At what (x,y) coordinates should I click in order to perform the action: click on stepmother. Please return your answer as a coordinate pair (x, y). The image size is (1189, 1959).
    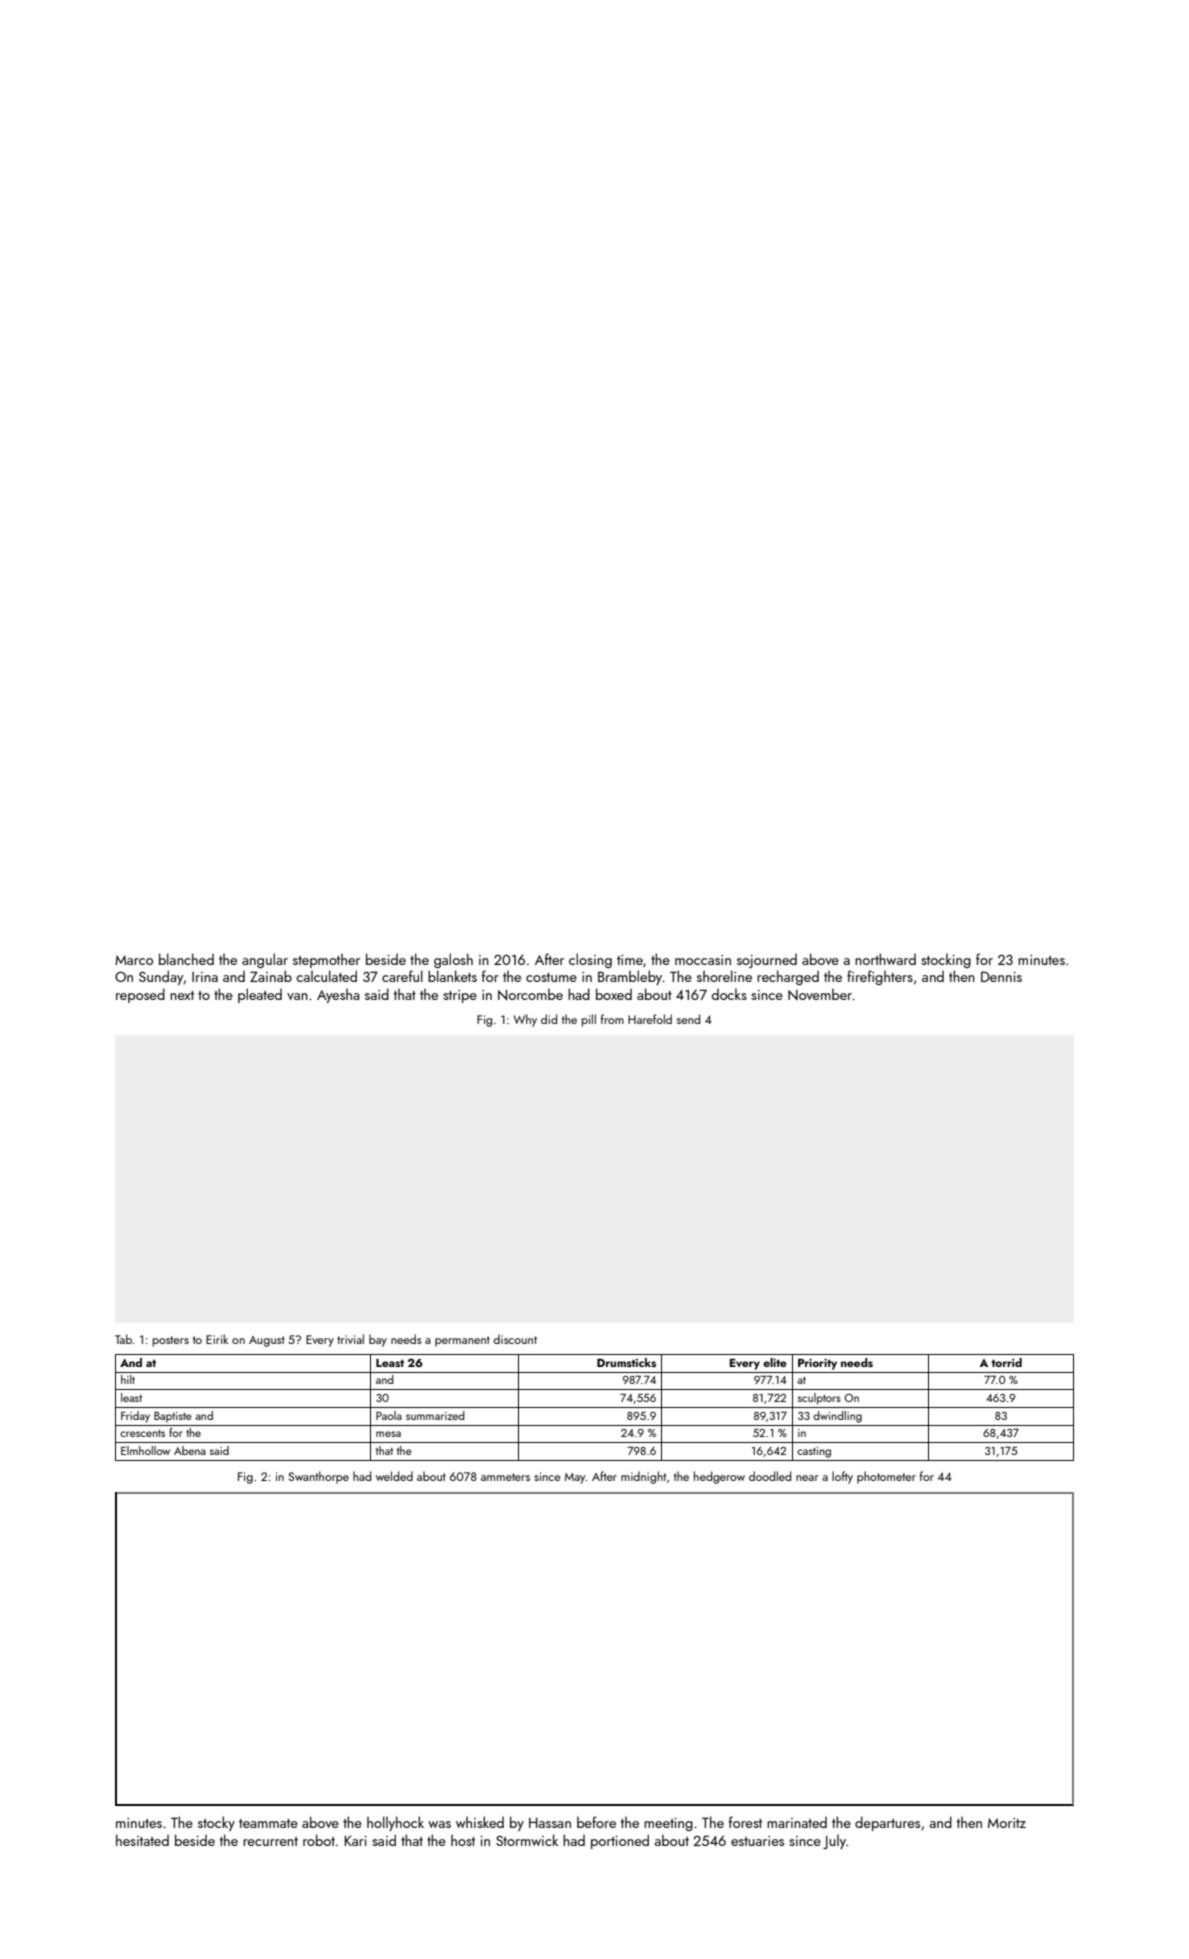
    Looking at the image, I should click on (326, 961).
